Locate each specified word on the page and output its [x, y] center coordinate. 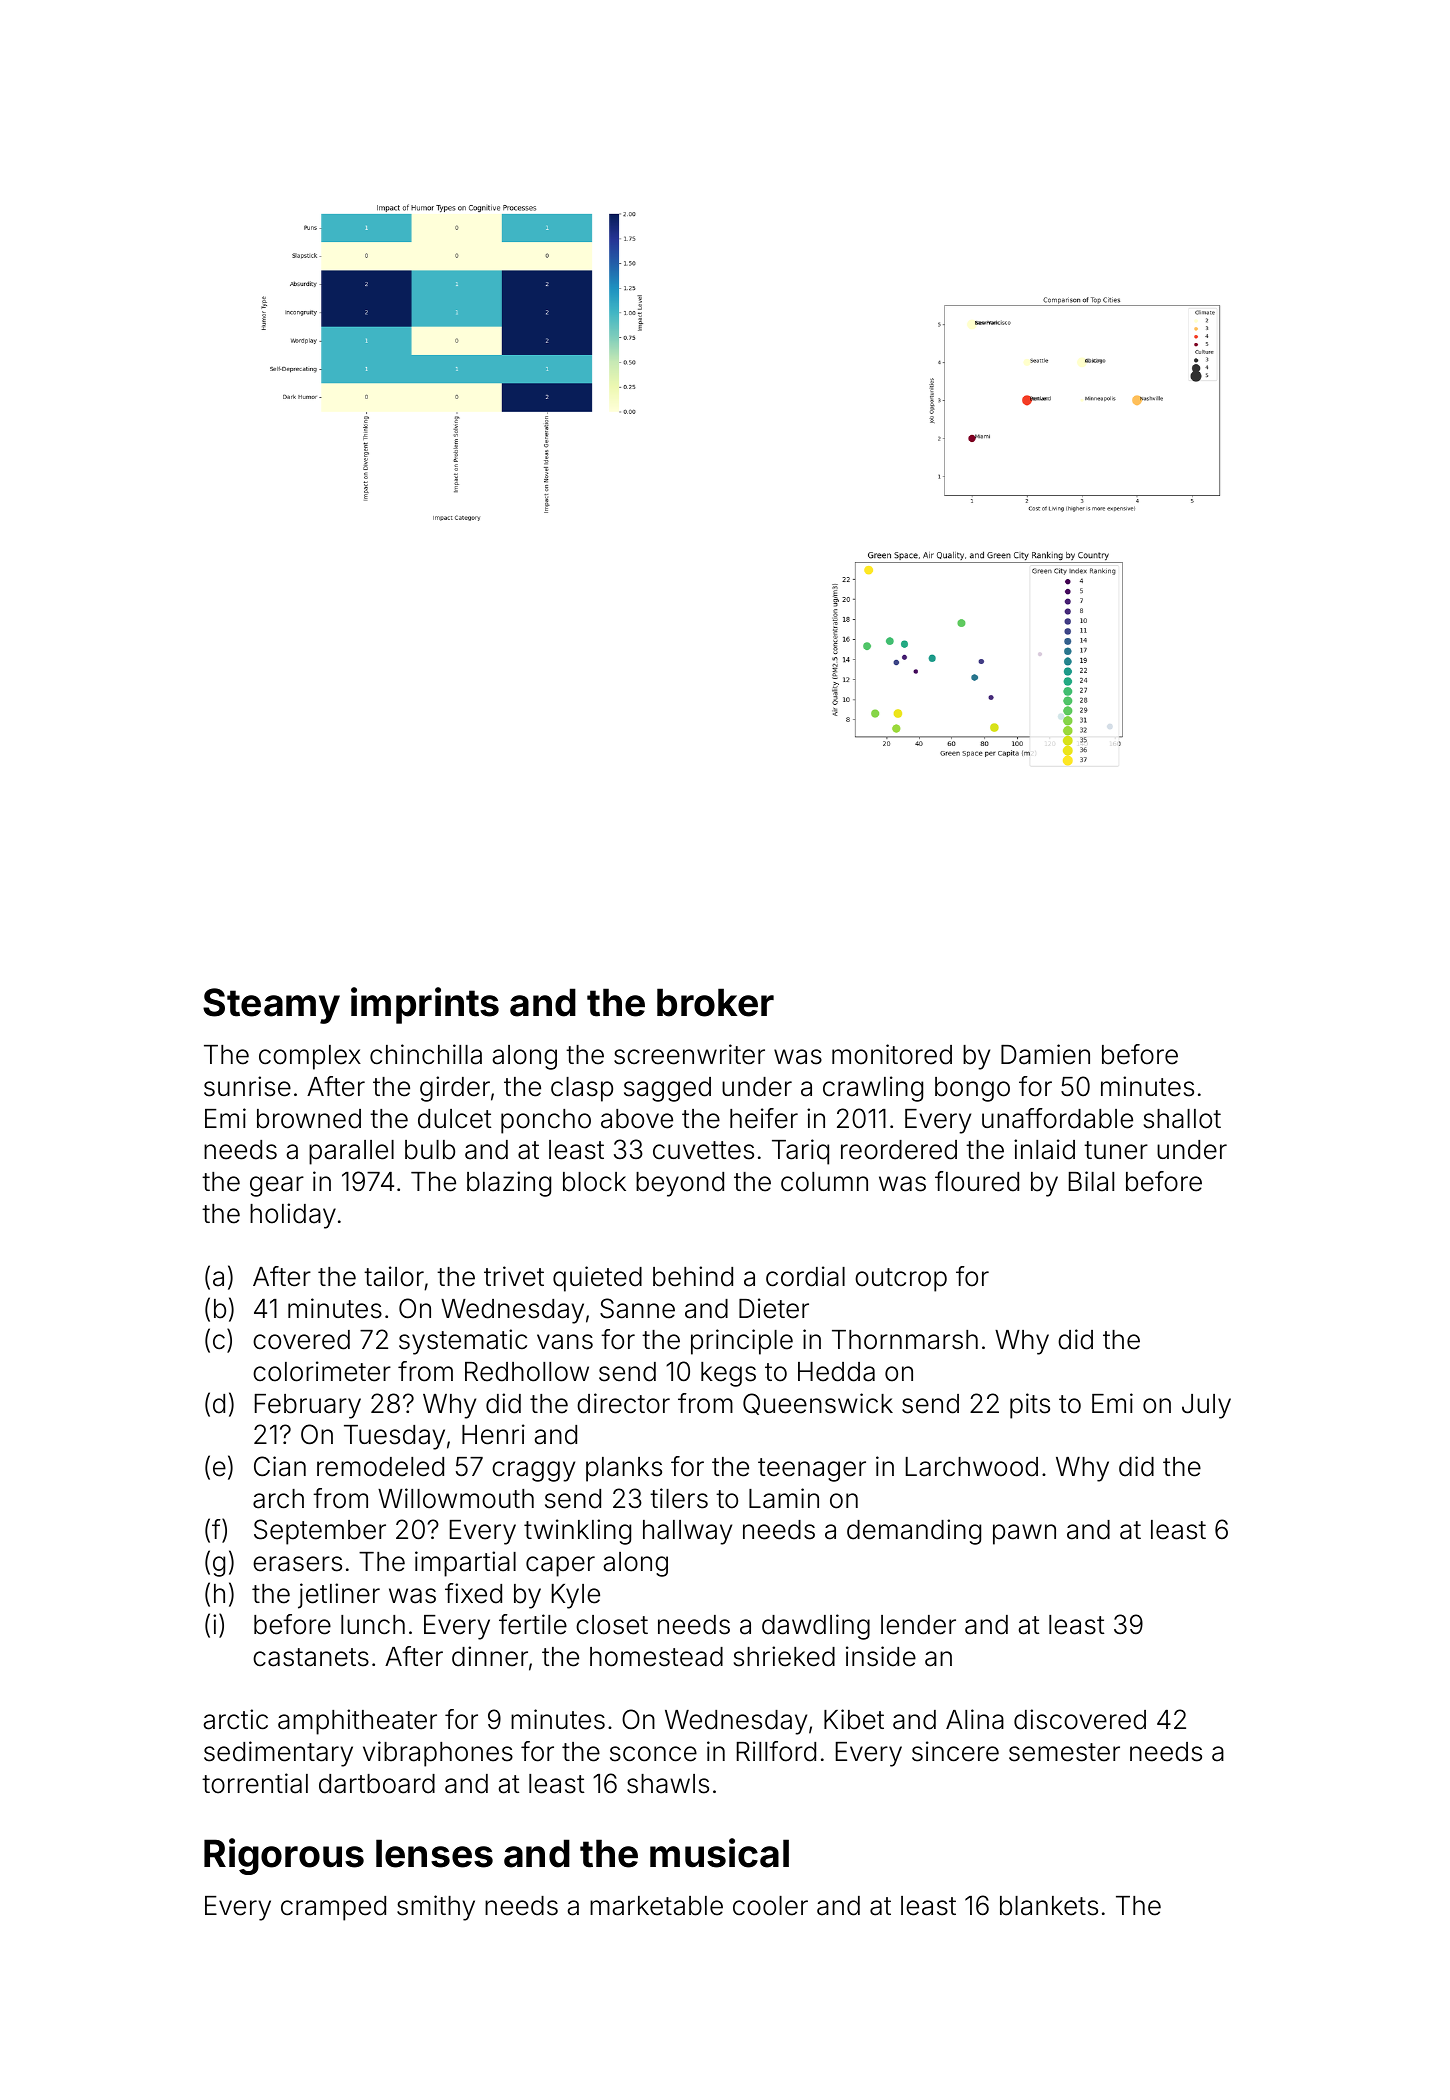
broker [715, 1002]
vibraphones [438, 1754]
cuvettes [703, 1150]
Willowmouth [456, 1498]
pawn [1024, 1534]
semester [1064, 1752]
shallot [1182, 1119]
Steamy [271, 1006]
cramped [333, 1908]
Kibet [854, 1719]
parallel [351, 1152]
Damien [1045, 1054]
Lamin [784, 1498]
